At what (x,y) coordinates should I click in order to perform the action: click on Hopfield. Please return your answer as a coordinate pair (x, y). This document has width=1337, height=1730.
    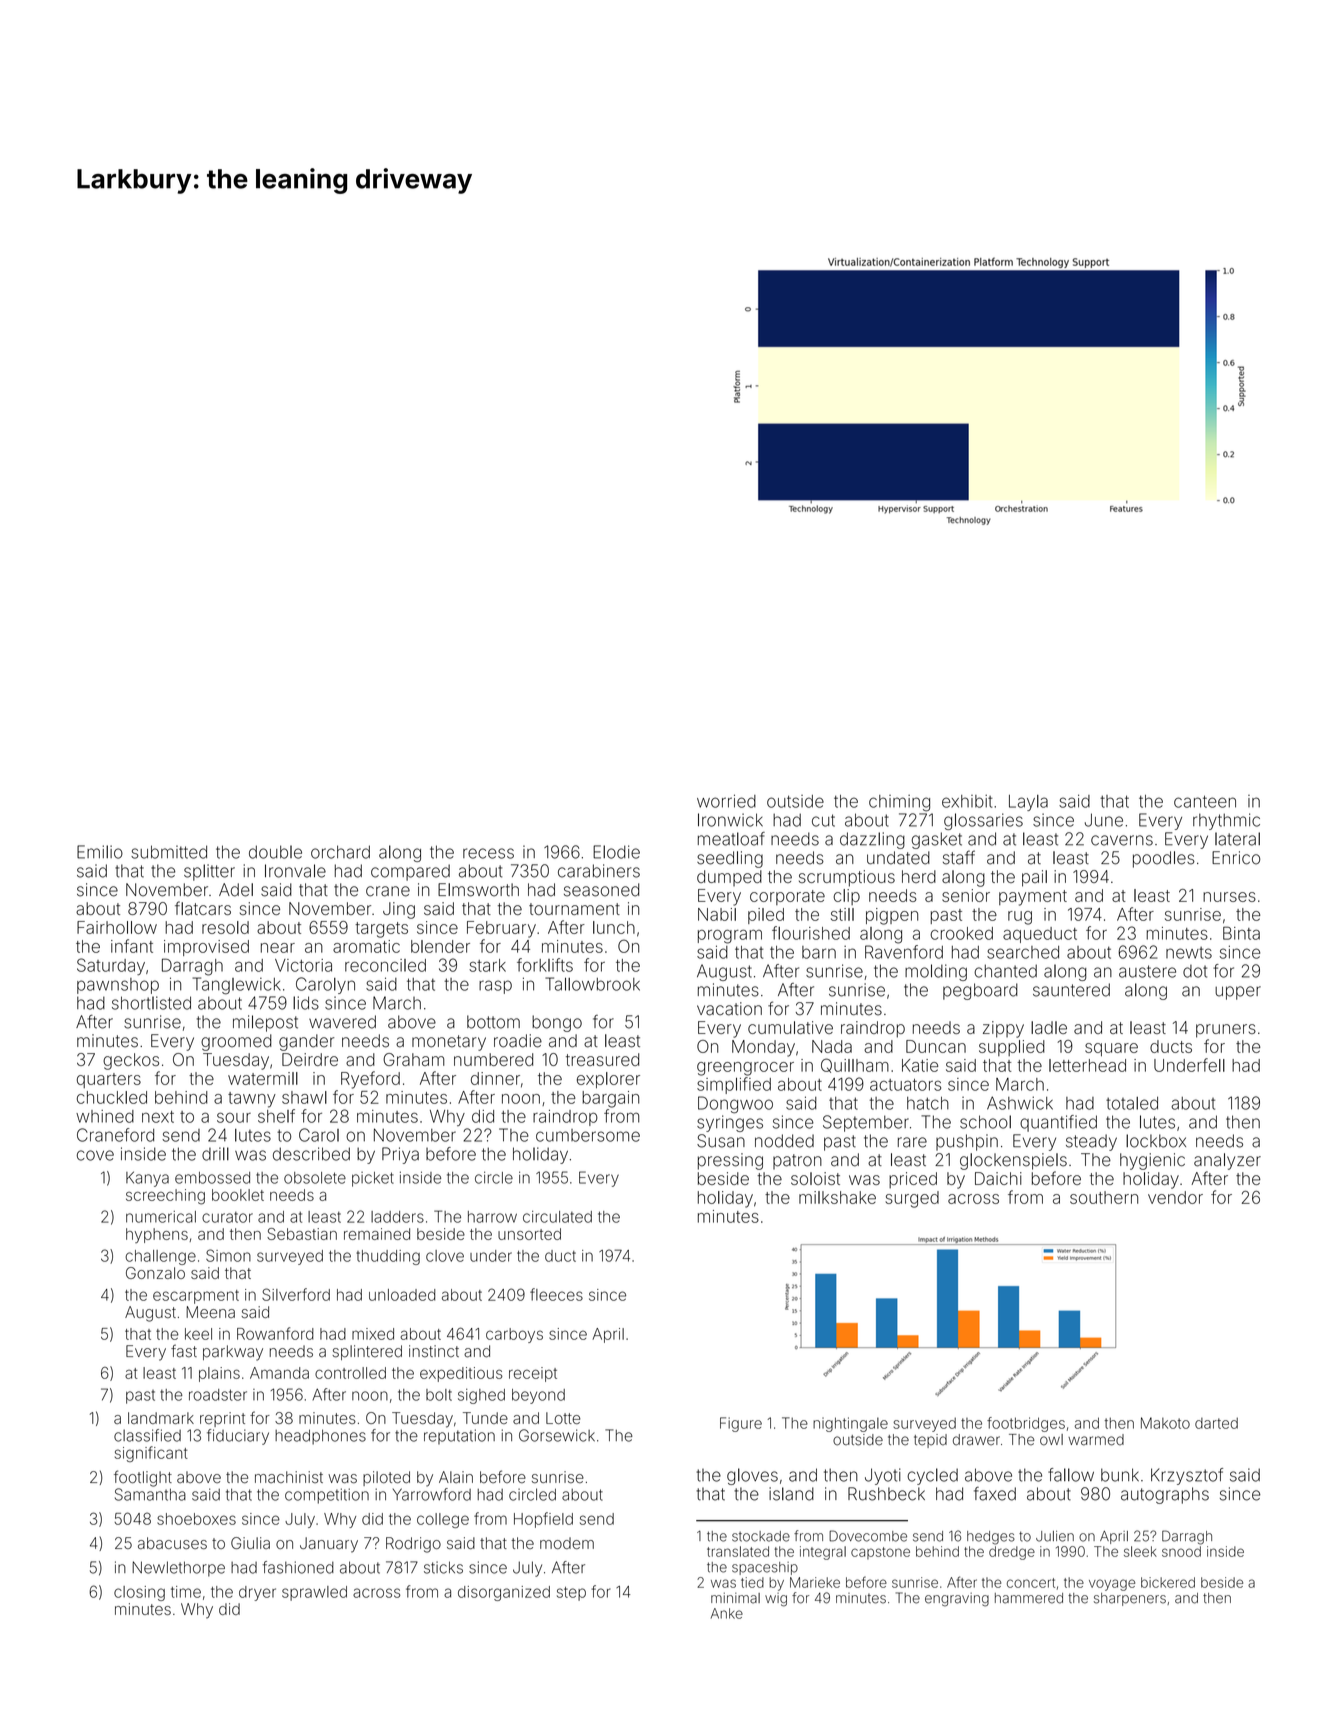
    Looking at the image, I should click on (543, 1520).
